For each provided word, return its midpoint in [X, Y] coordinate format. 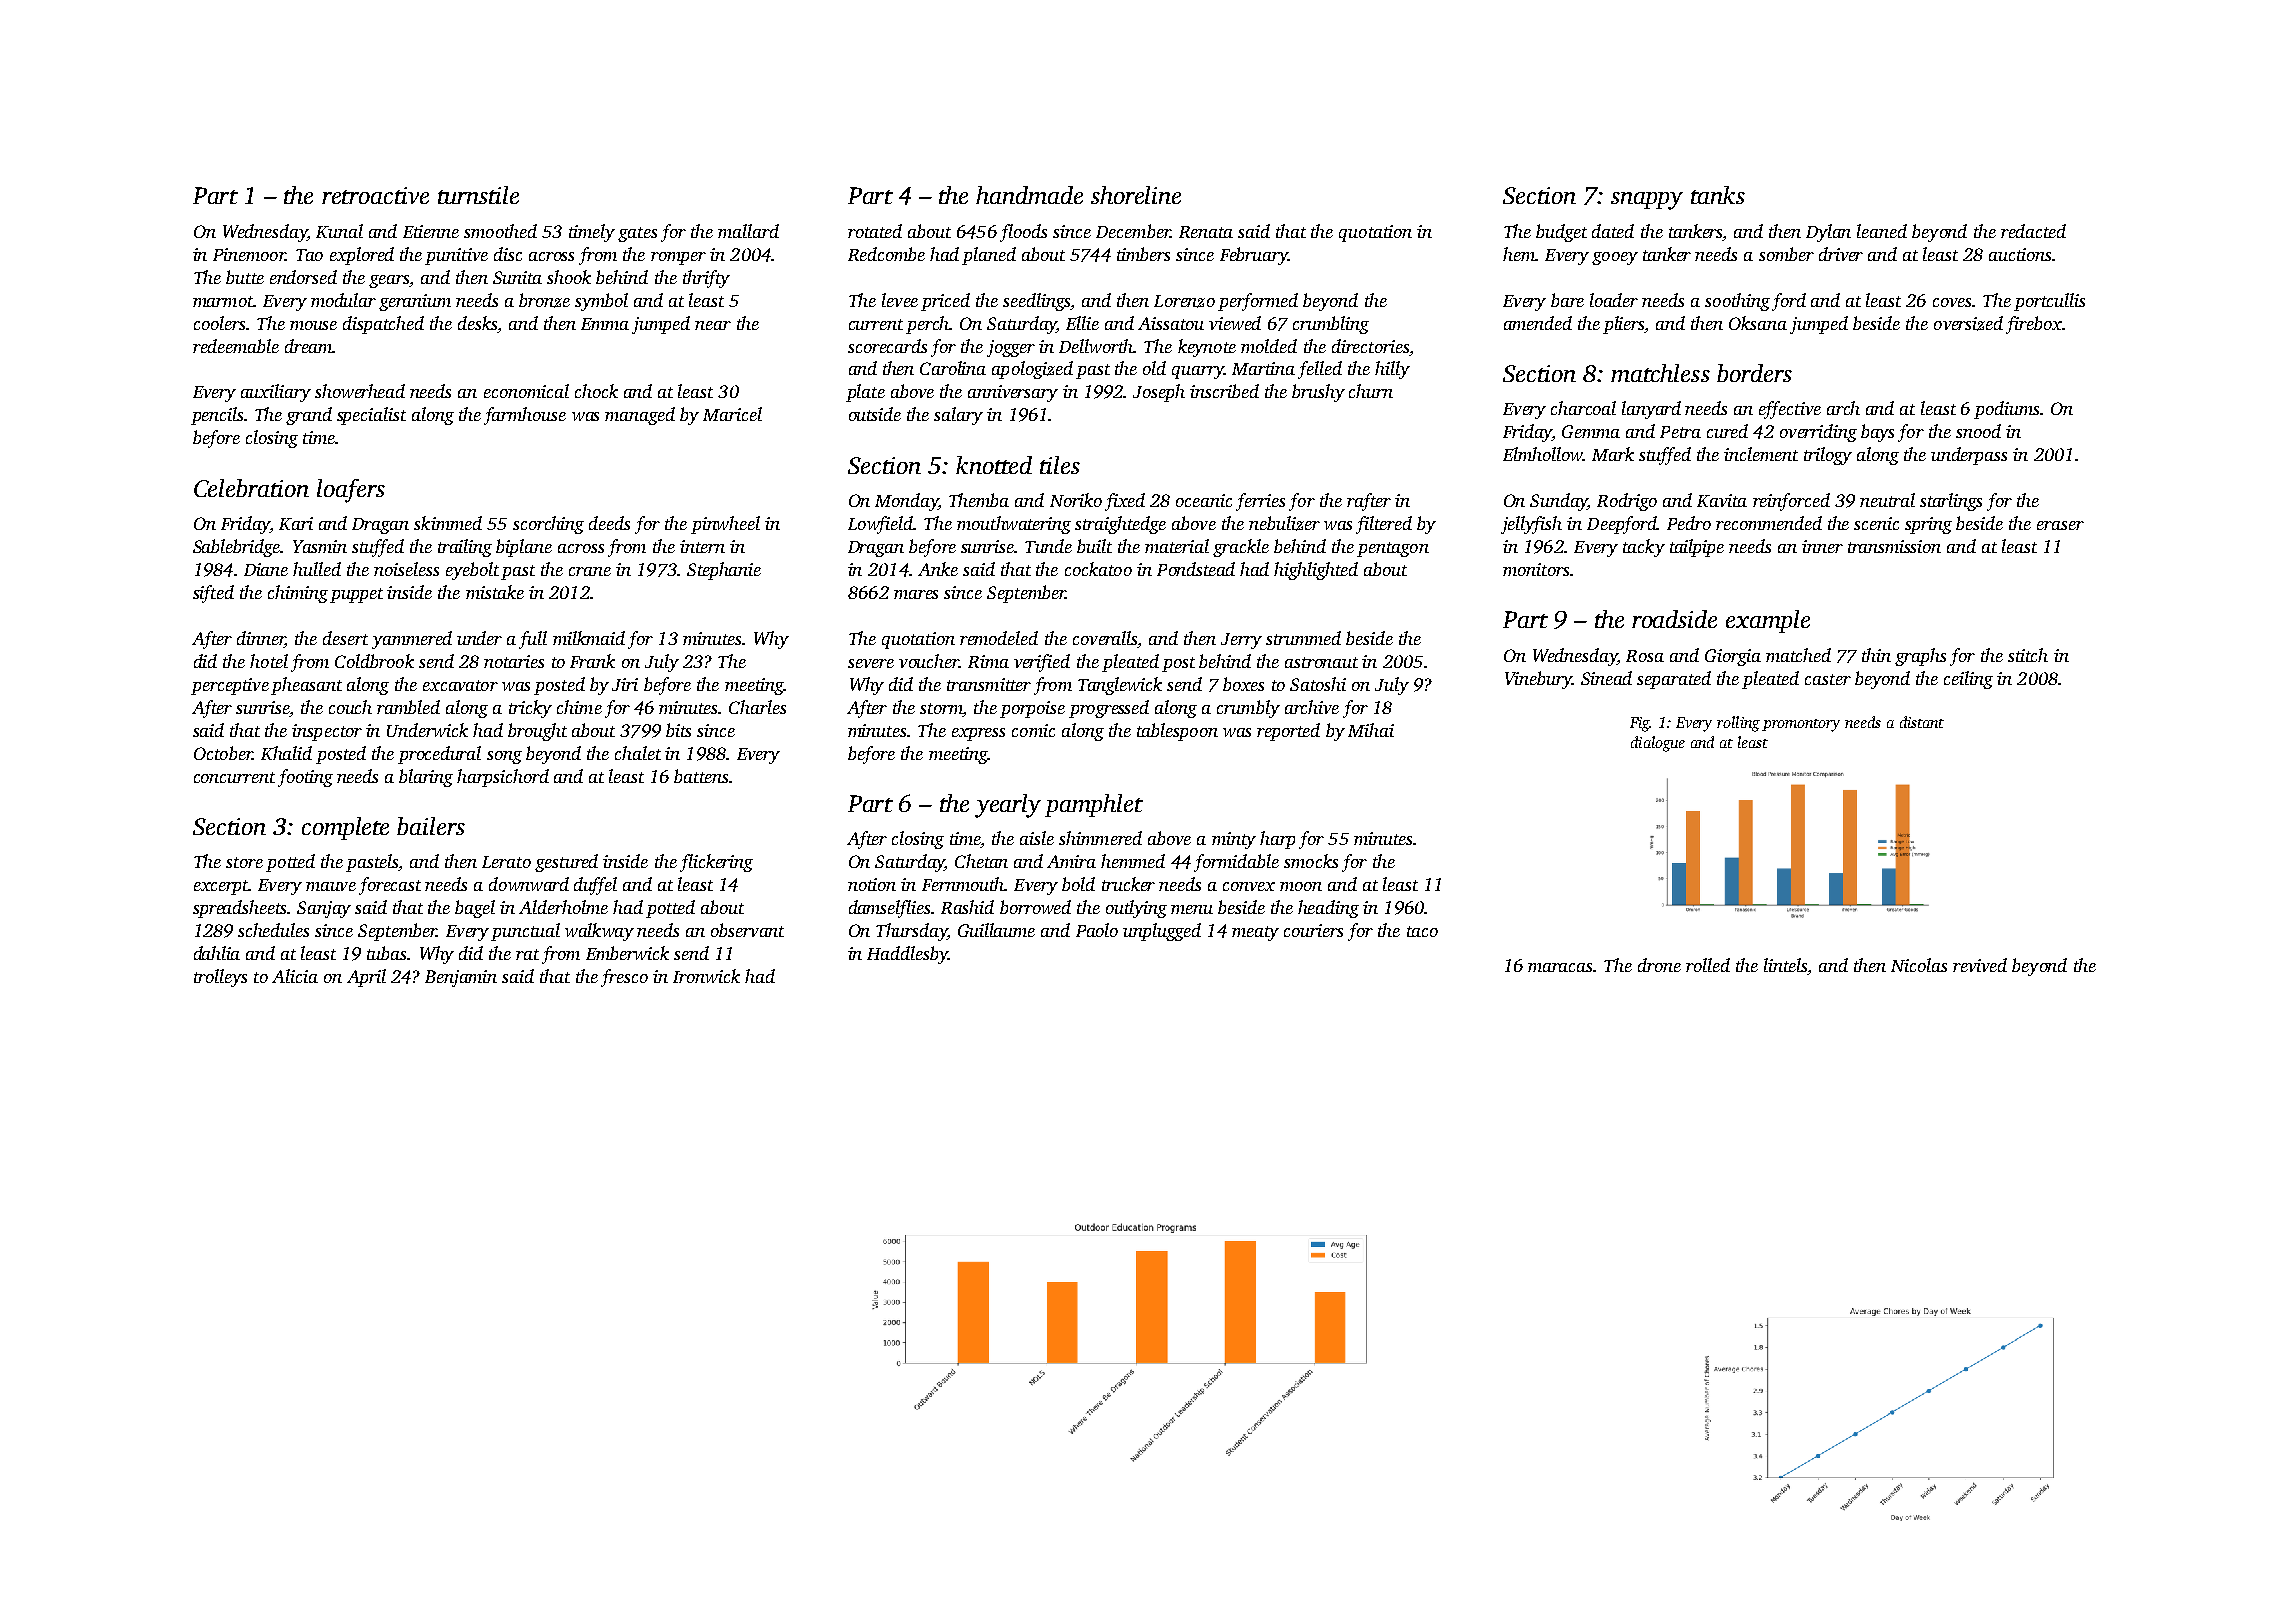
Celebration [251, 488]
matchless [1660, 373]
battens [701, 776]
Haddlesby [907, 955]
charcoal [1583, 408]
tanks [1718, 195]
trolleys [220, 978]
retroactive [375, 195]
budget [1561, 233]
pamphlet [1094, 805]
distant [1922, 722]
